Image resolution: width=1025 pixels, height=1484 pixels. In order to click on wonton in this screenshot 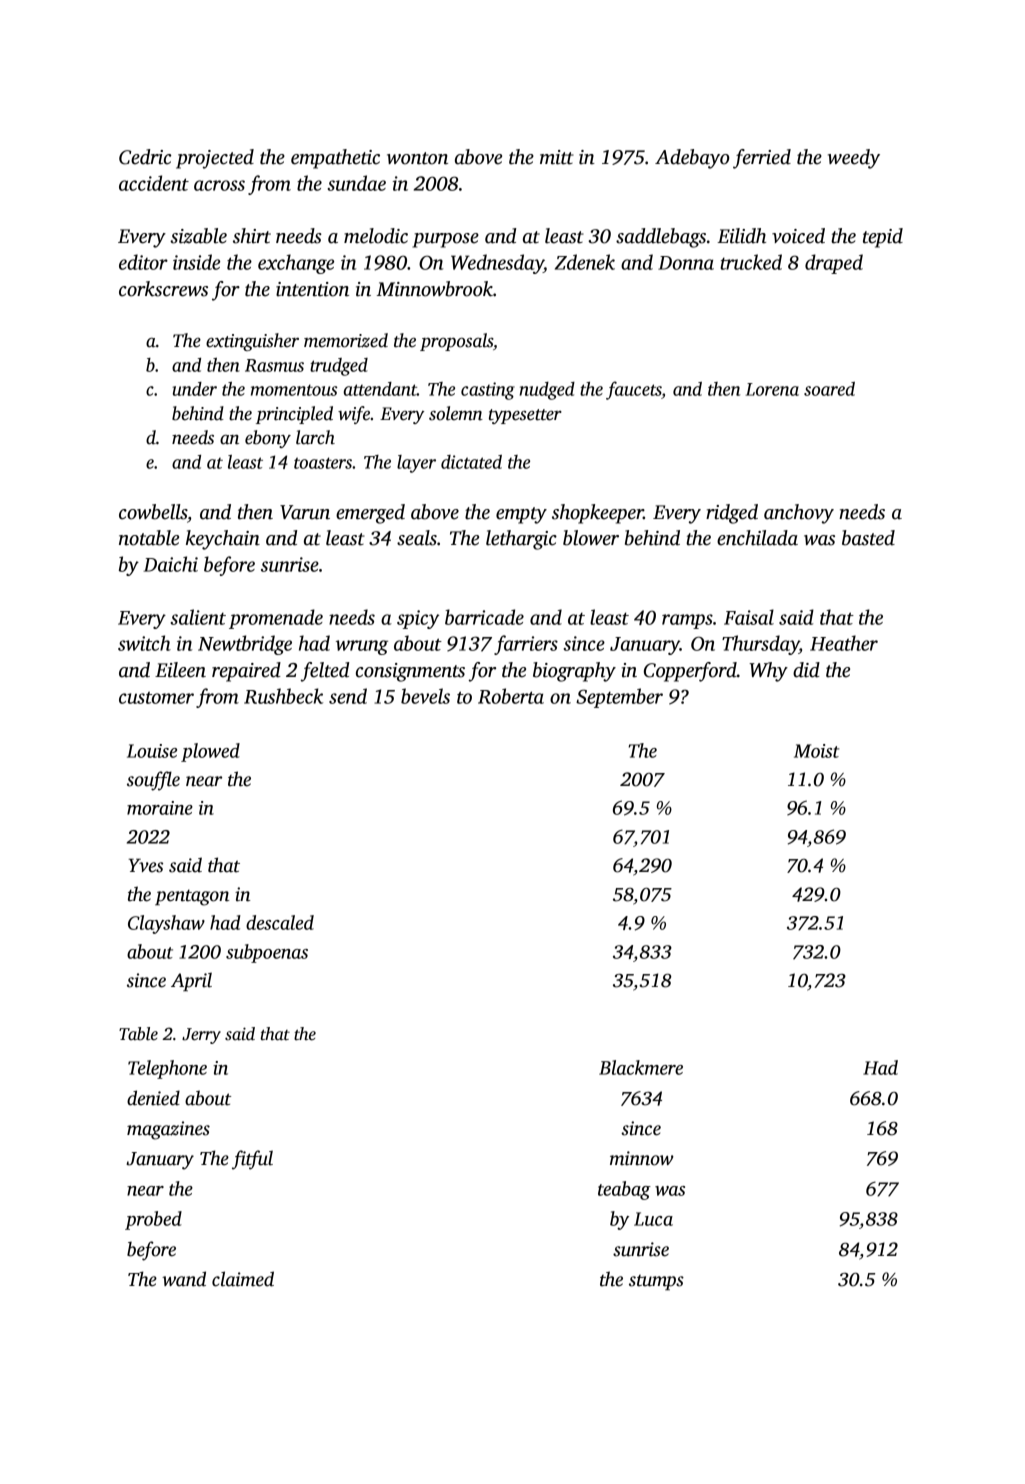, I will do `click(417, 158)`.
